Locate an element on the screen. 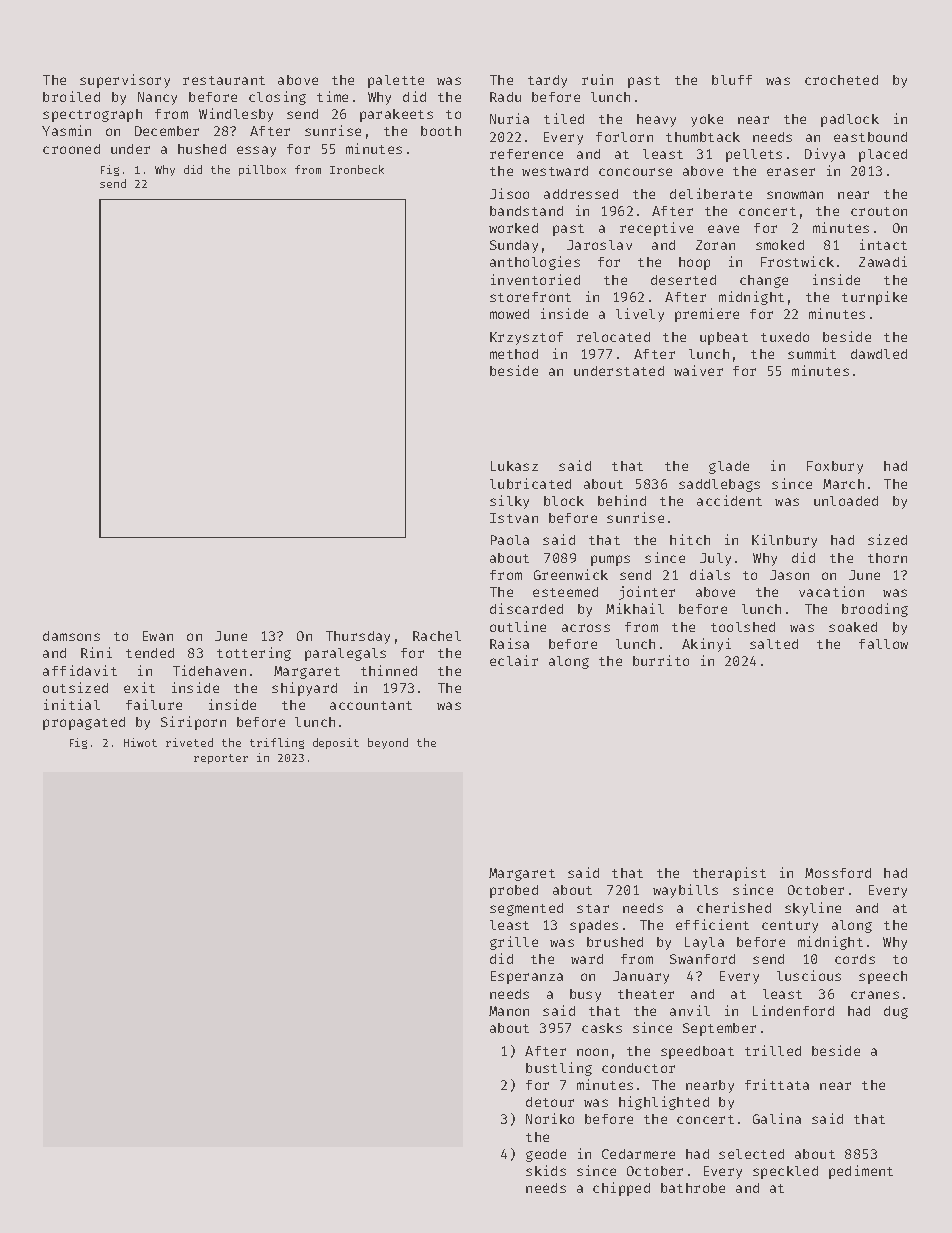 The image size is (952, 1233). probed is located at coordinates (514, 891).
